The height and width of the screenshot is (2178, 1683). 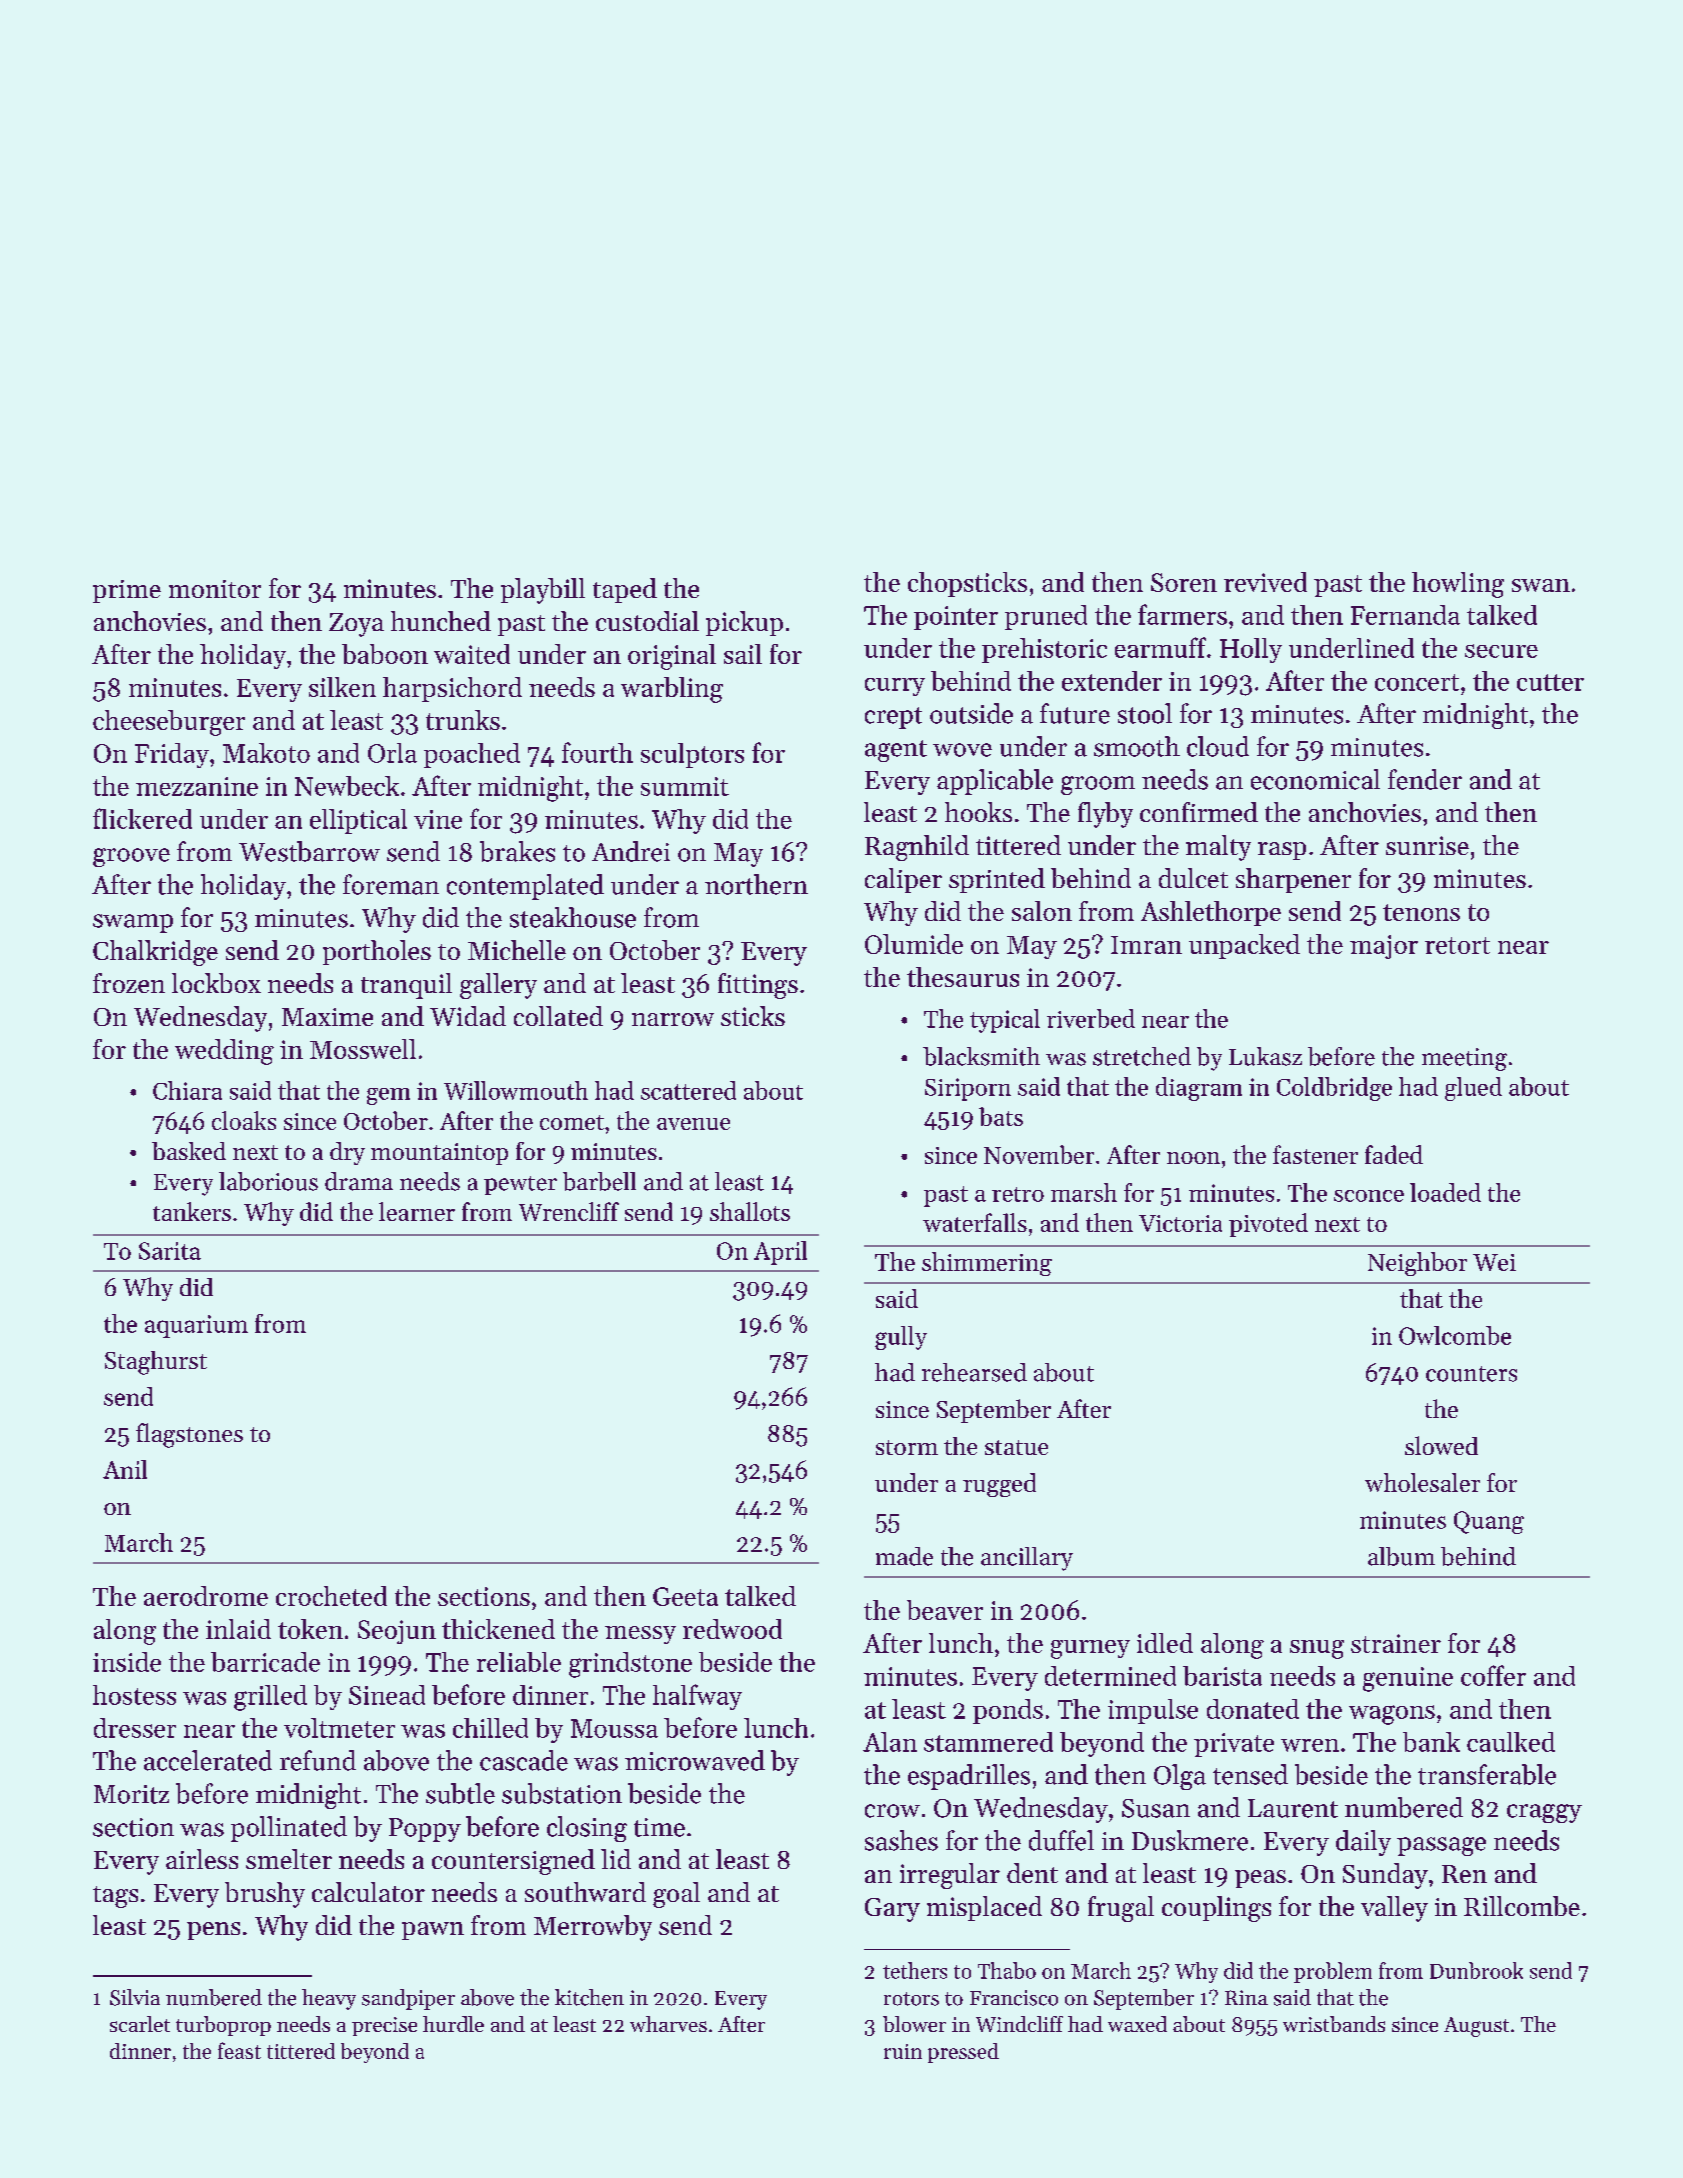 I want to click on glued, so click(x=1473, y=1089).
